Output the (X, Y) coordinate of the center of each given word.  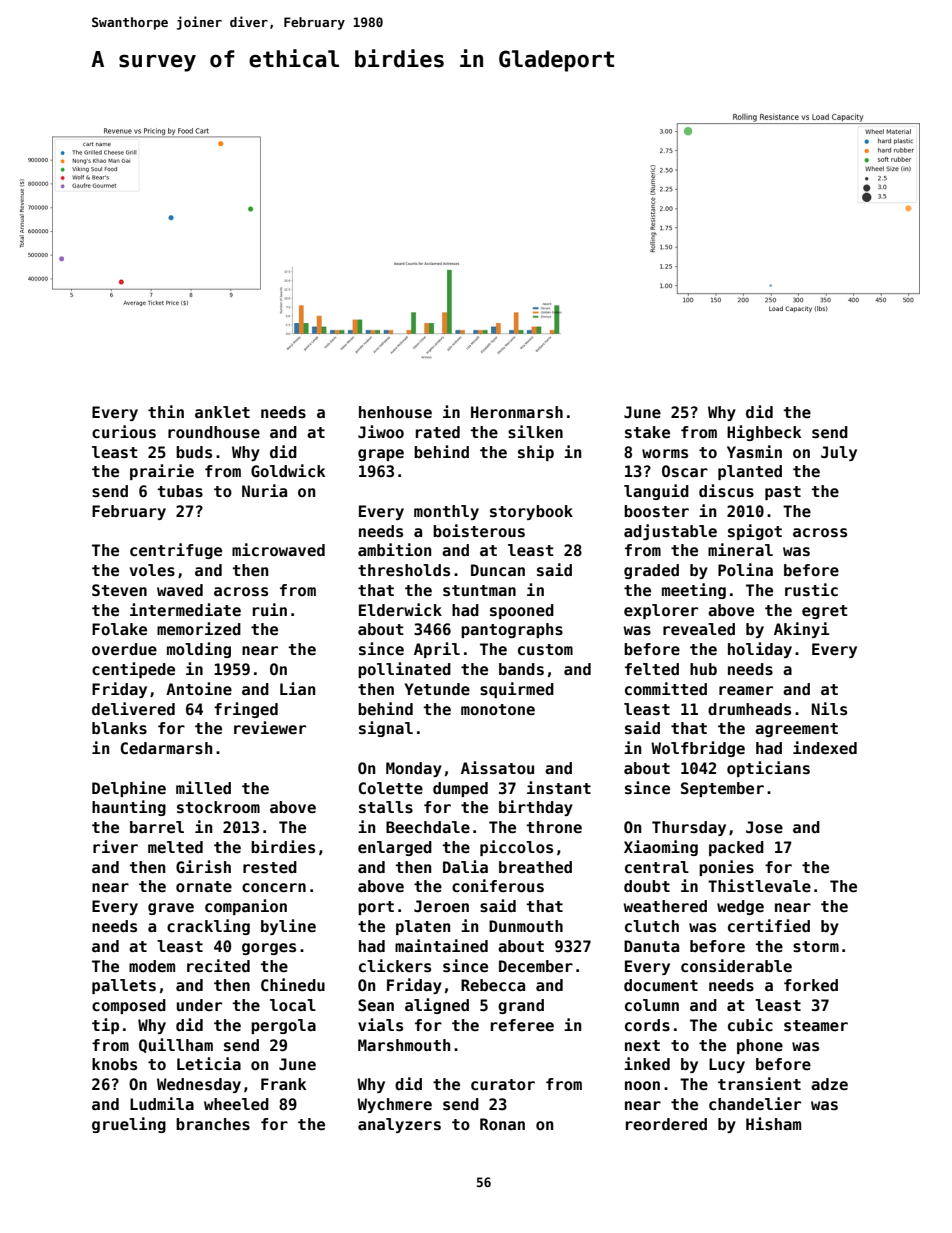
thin (166, 411)
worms (665, 454)
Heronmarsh (517, 412)
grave (171, 909)
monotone (498, 709)
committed (666, 689)
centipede (133, 670)
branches (213, 1124)
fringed (246, 710)
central (657, 867)
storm (816, 946)
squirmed (517, 690)
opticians (768, 769)
